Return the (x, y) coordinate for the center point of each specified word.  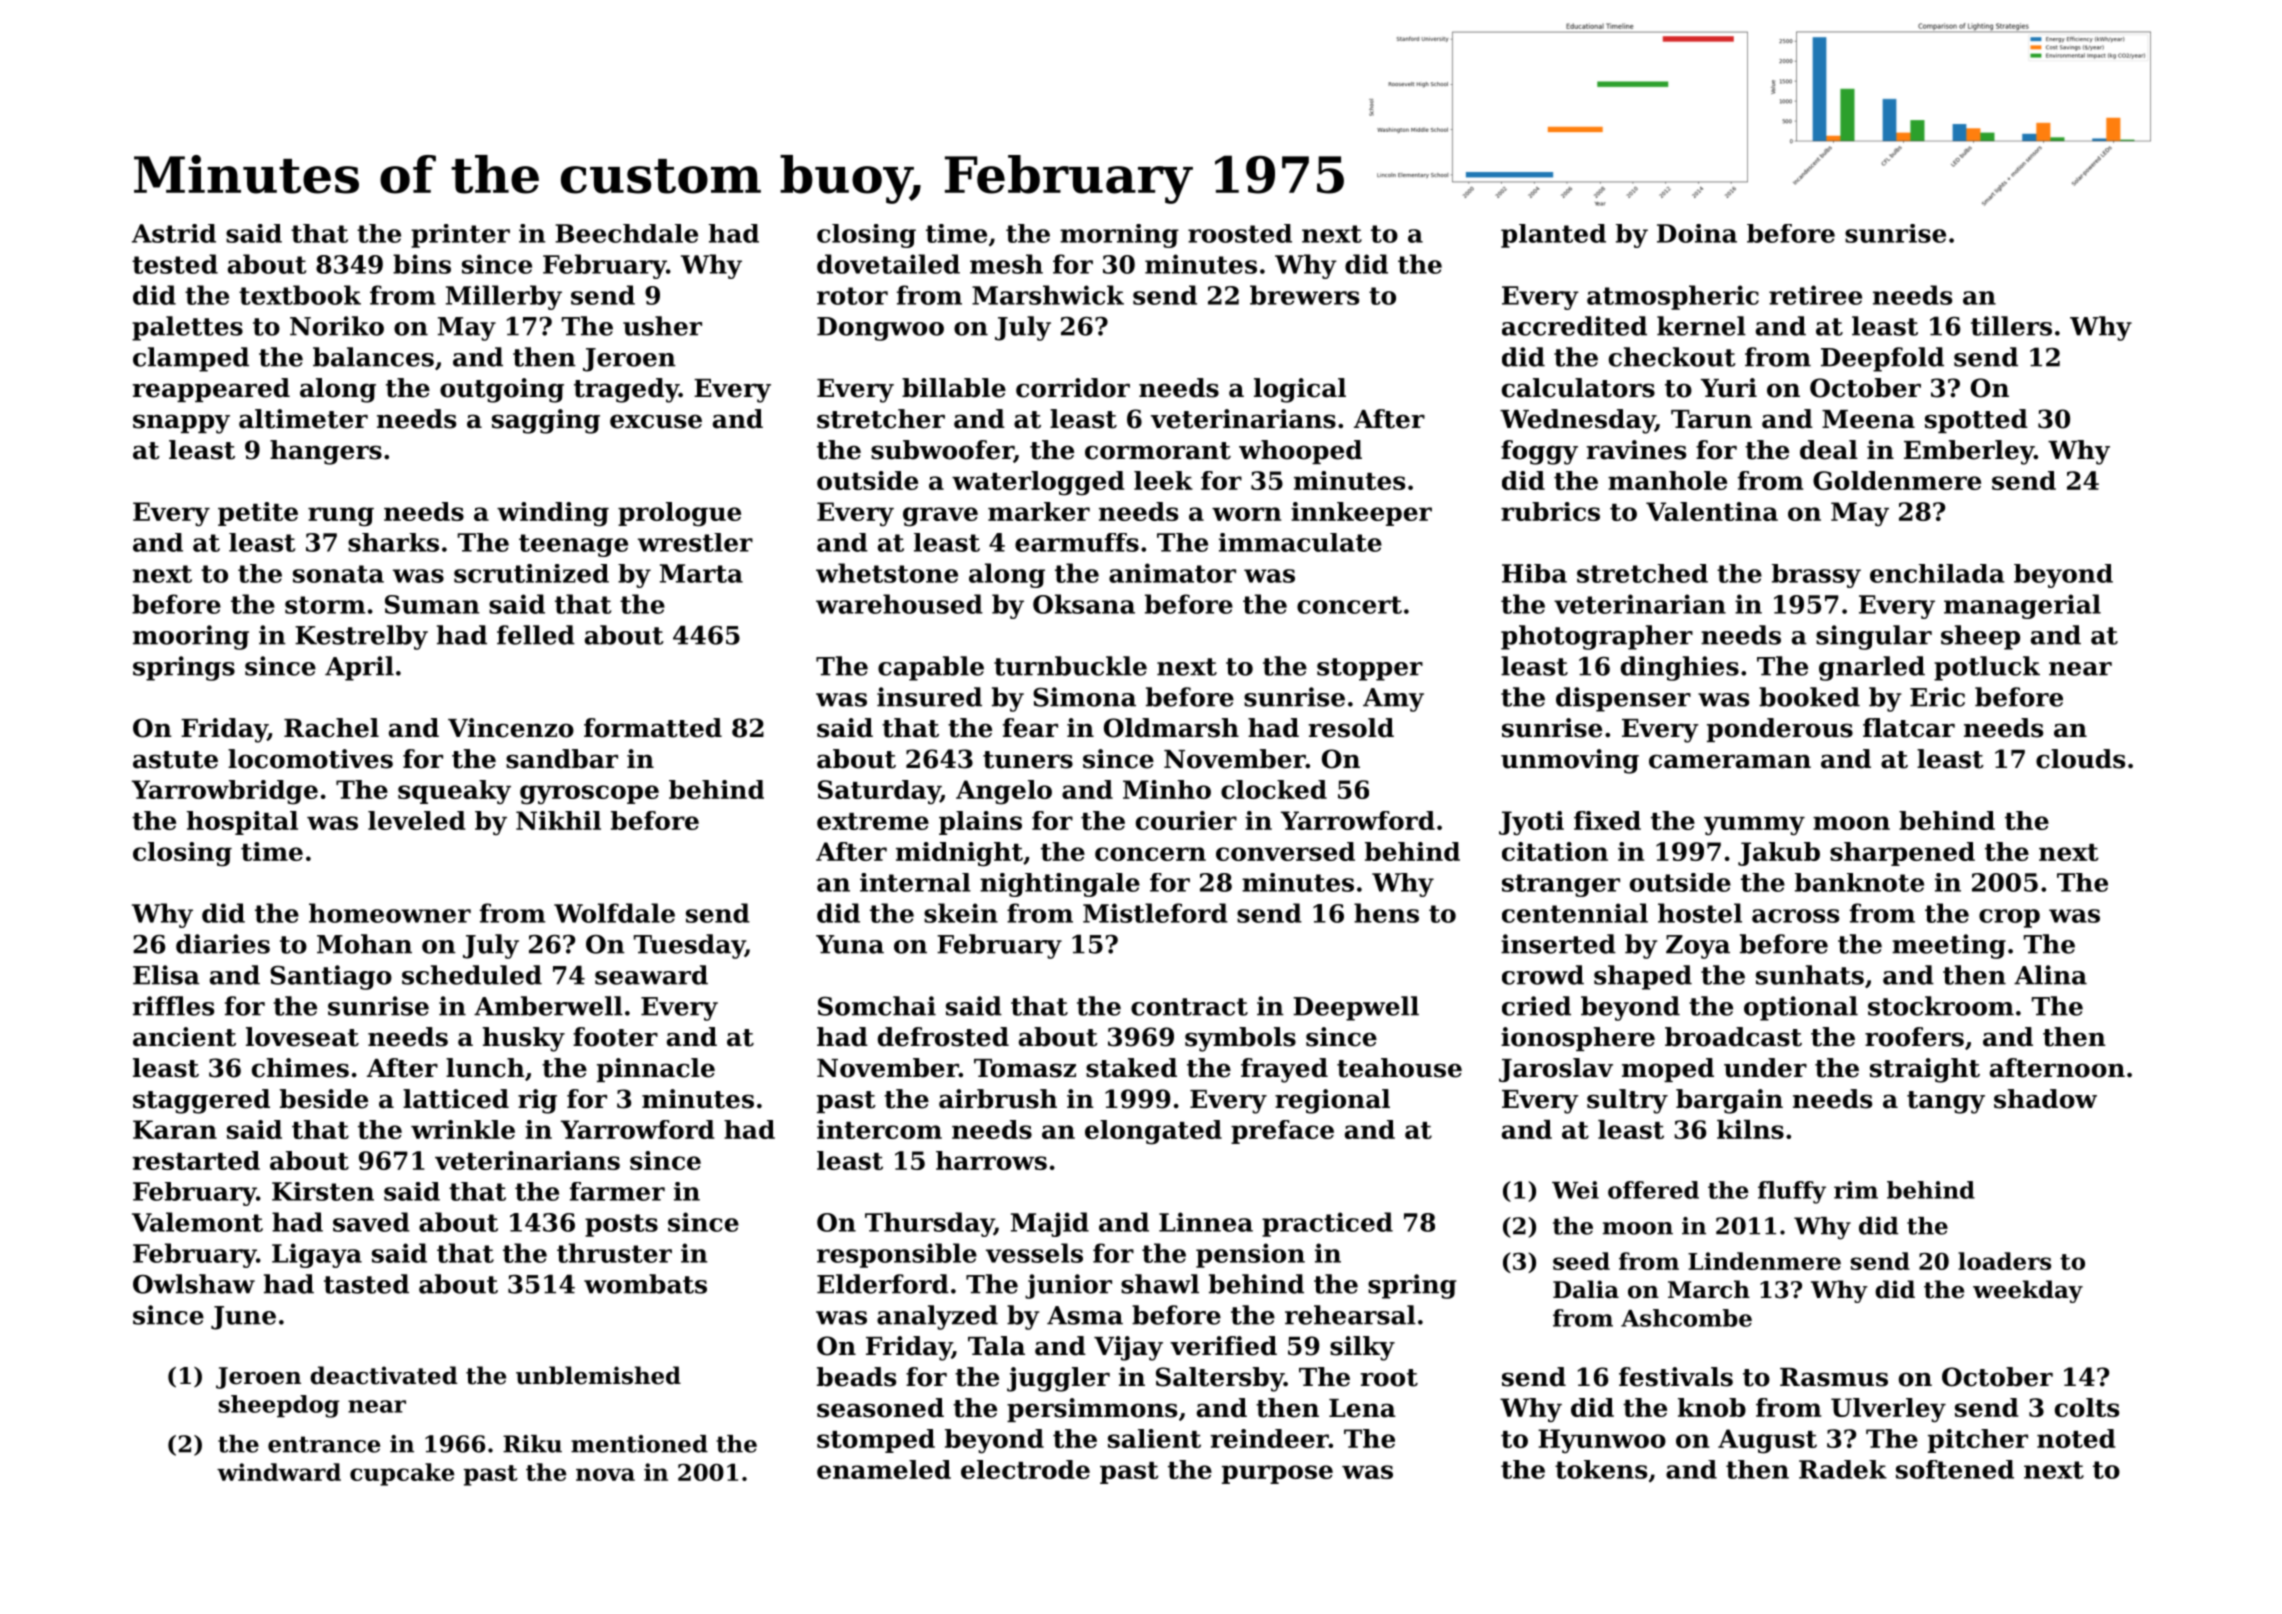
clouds (2080, 759)
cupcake (402, 1474)
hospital (242, 823)
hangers (326, 452)
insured (929, 697)
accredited (1574, 326)
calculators (1578, 388)
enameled (884, 1469)
